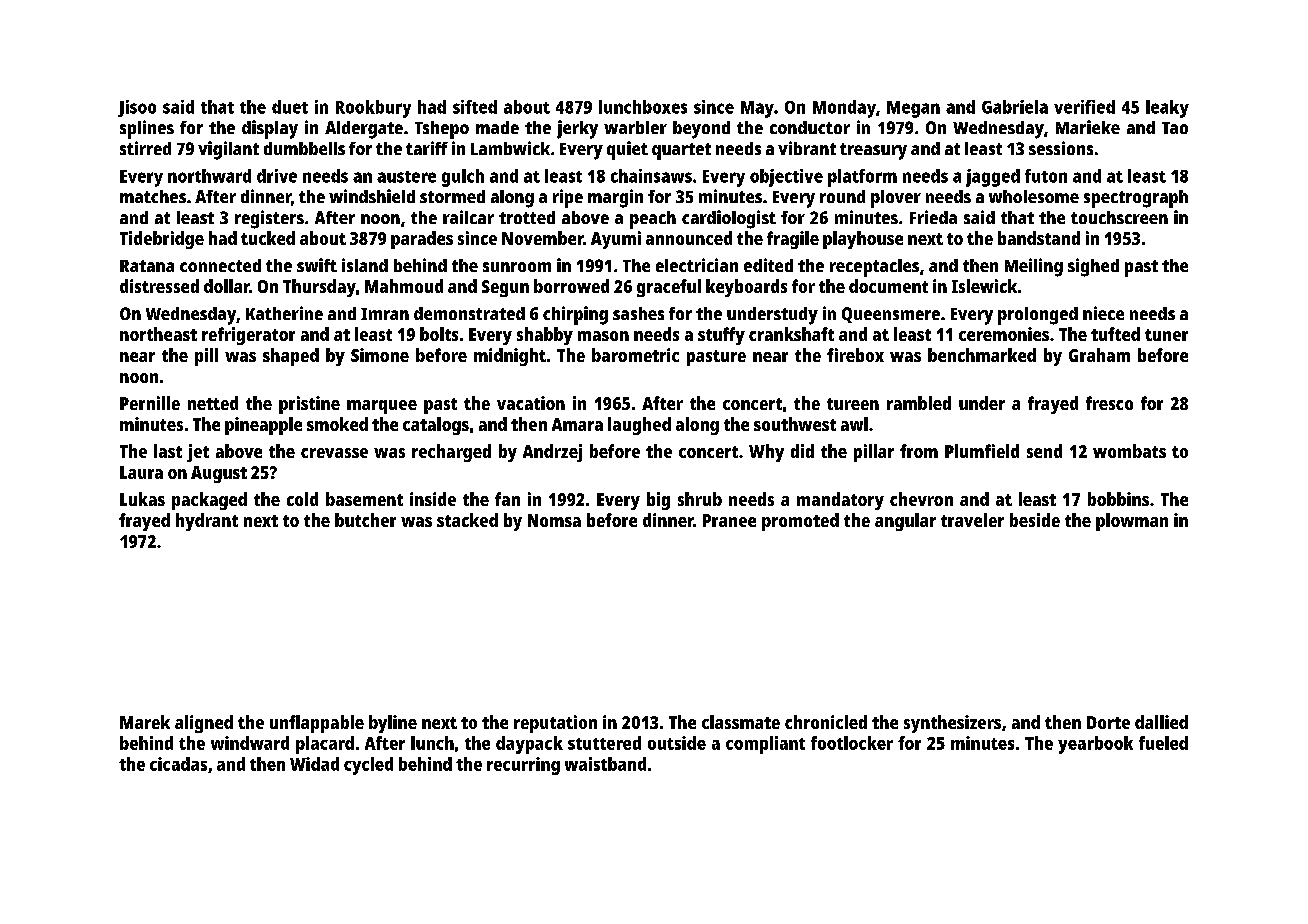 The width and height of the image is (1308, 924). I want to click on shaped, so click(291, 357).
